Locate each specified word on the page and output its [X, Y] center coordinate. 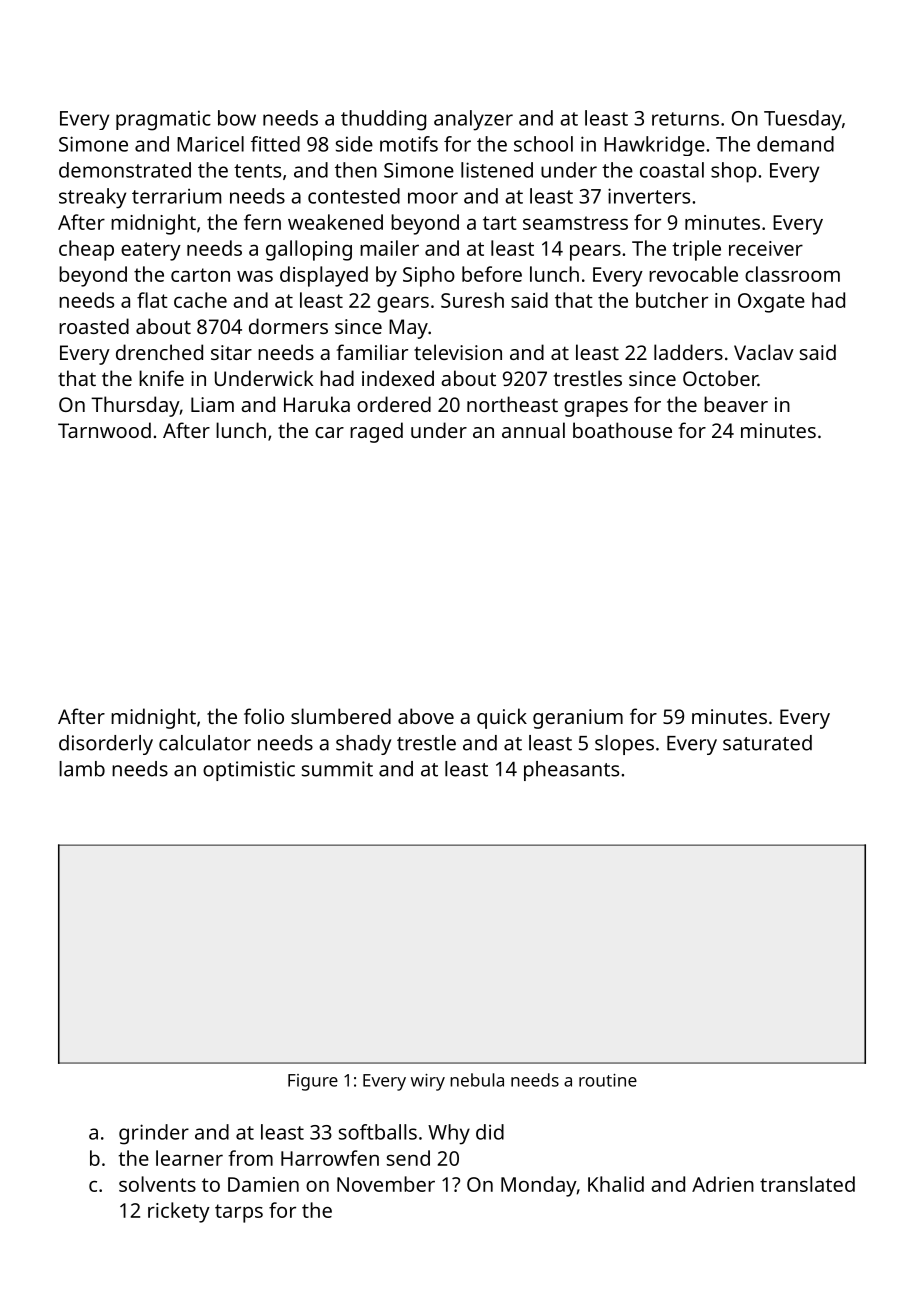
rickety [179, 1212]
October [720, 378]
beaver [736, 404]
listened [497, 170]
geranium [578, 719]
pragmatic [163, 120]
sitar [231, 352]
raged [376, 432]
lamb [82, 769]
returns [685, 119]
